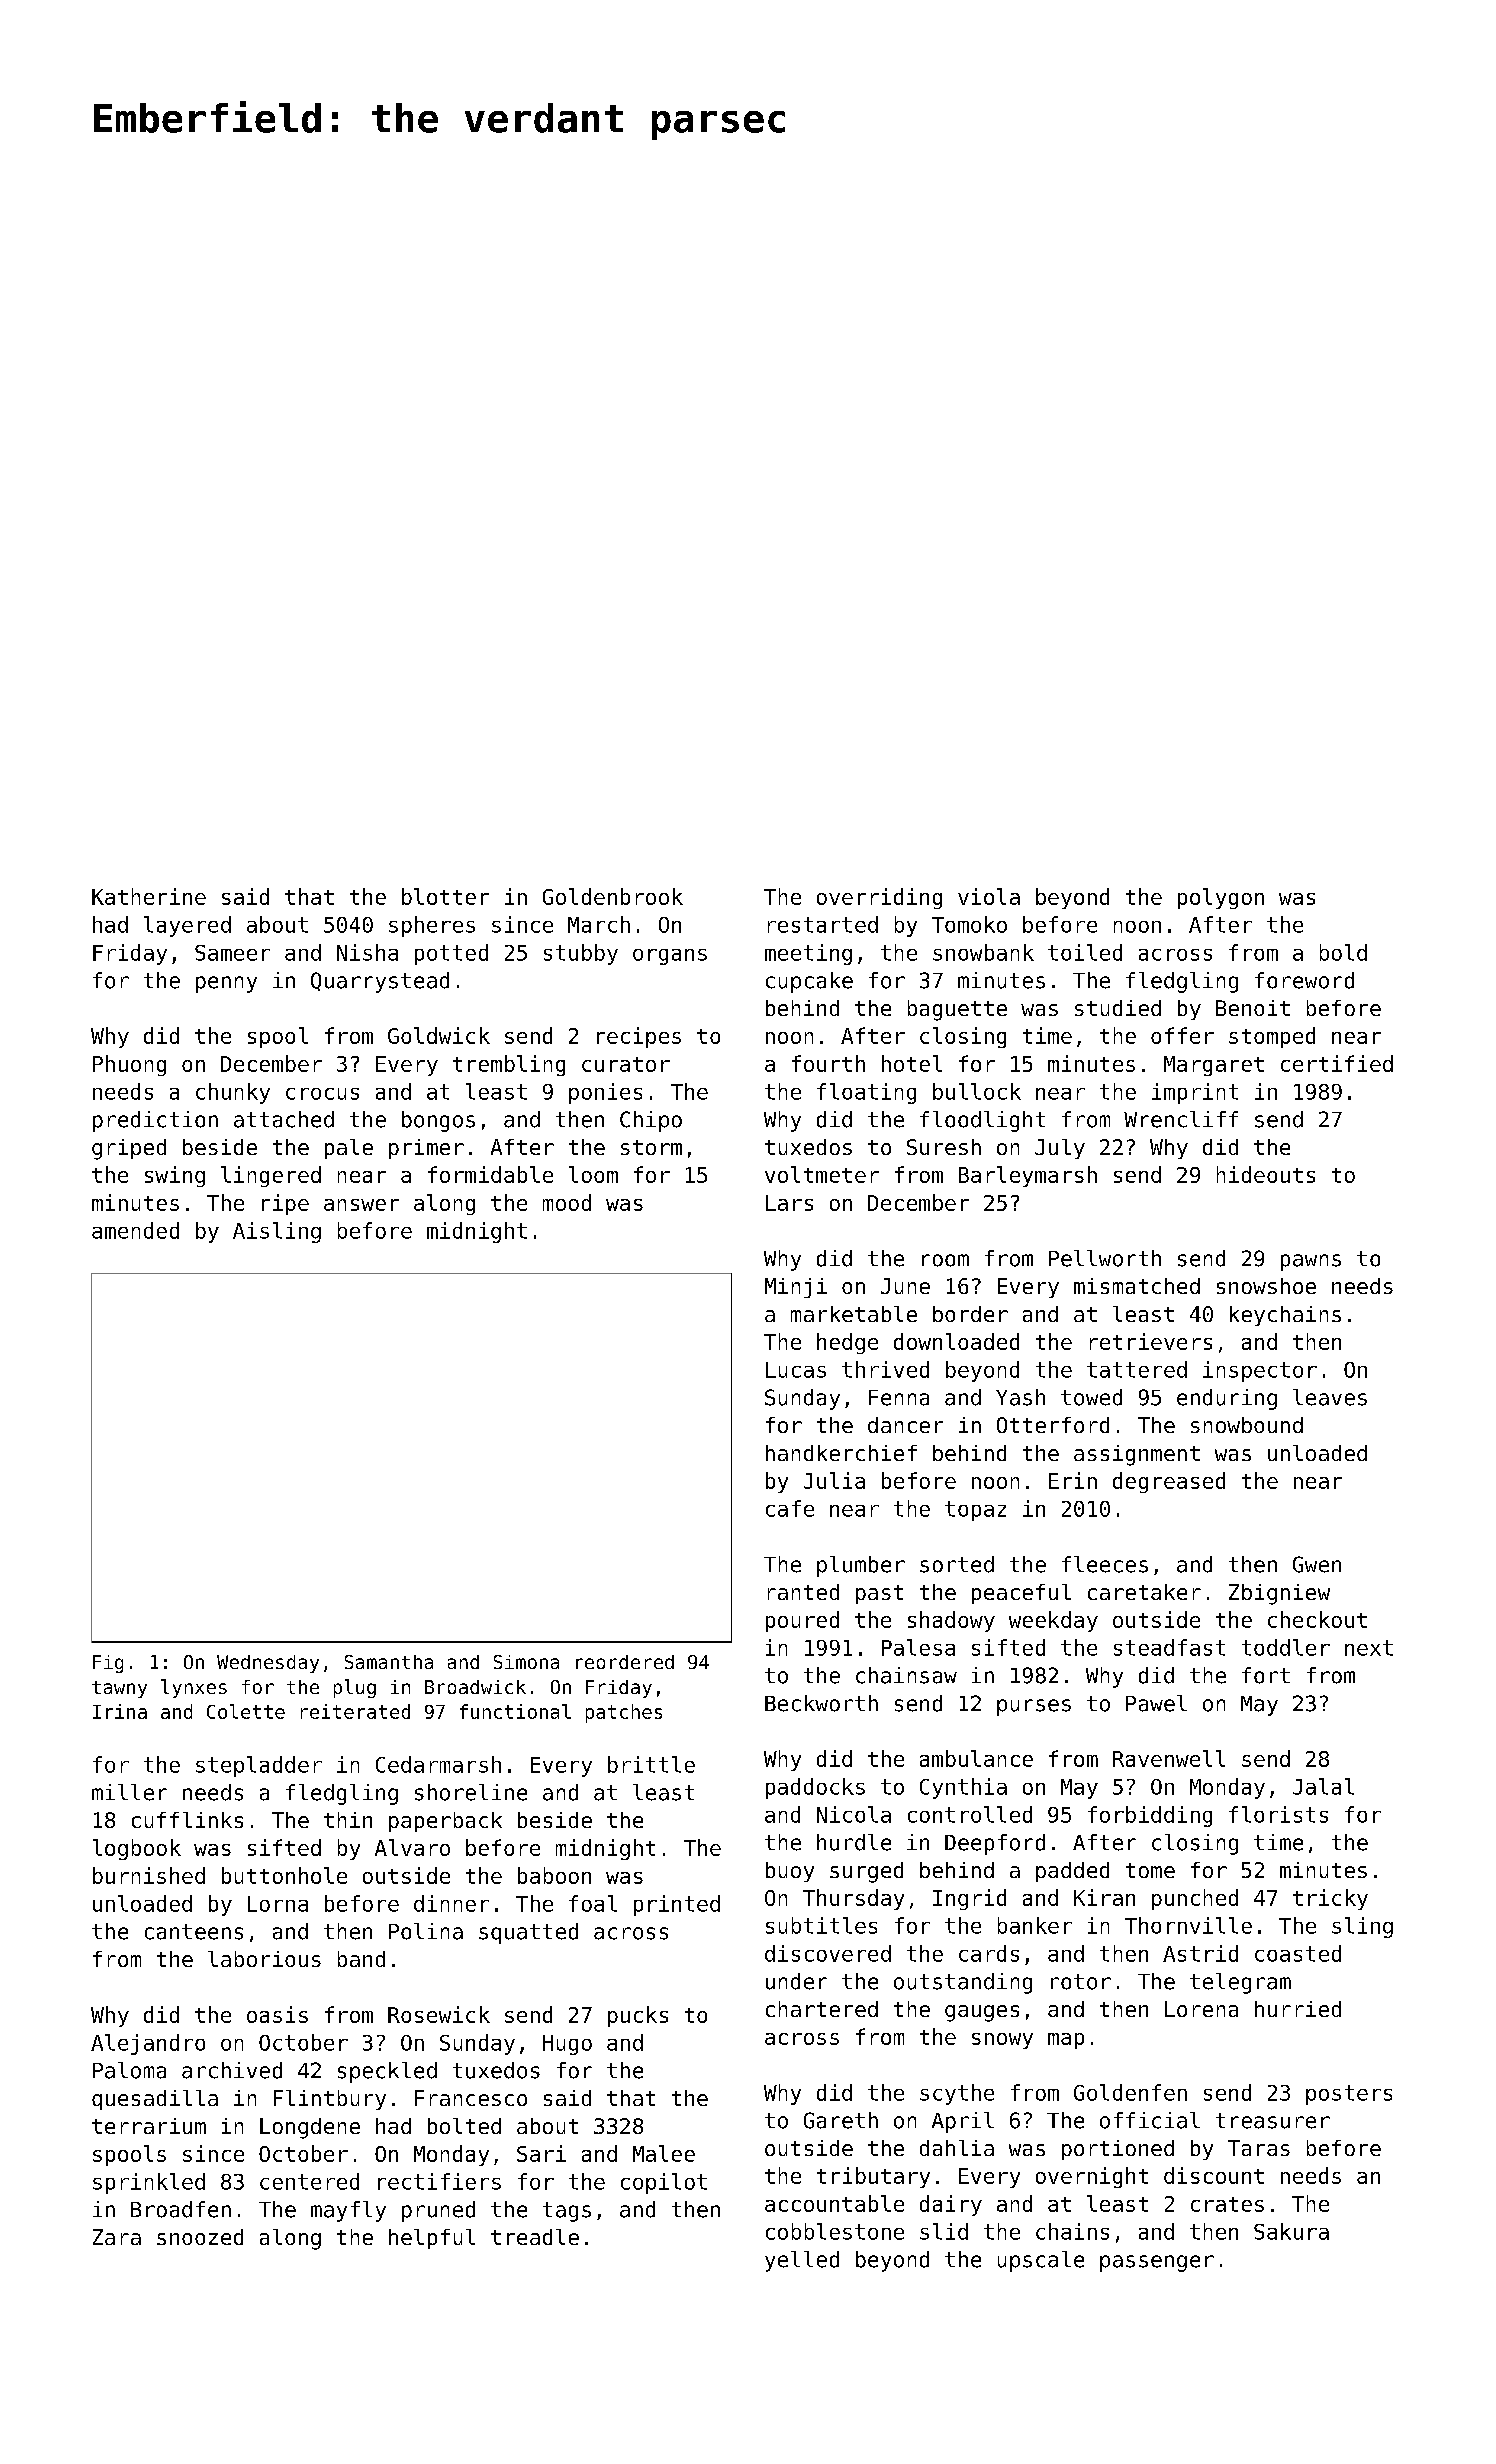 Image resolution: width=1496 pixels, height=2464 pixels. Describe the element at coordinates (233, 1093) in the screenshot. I see `chunky` at that location.
